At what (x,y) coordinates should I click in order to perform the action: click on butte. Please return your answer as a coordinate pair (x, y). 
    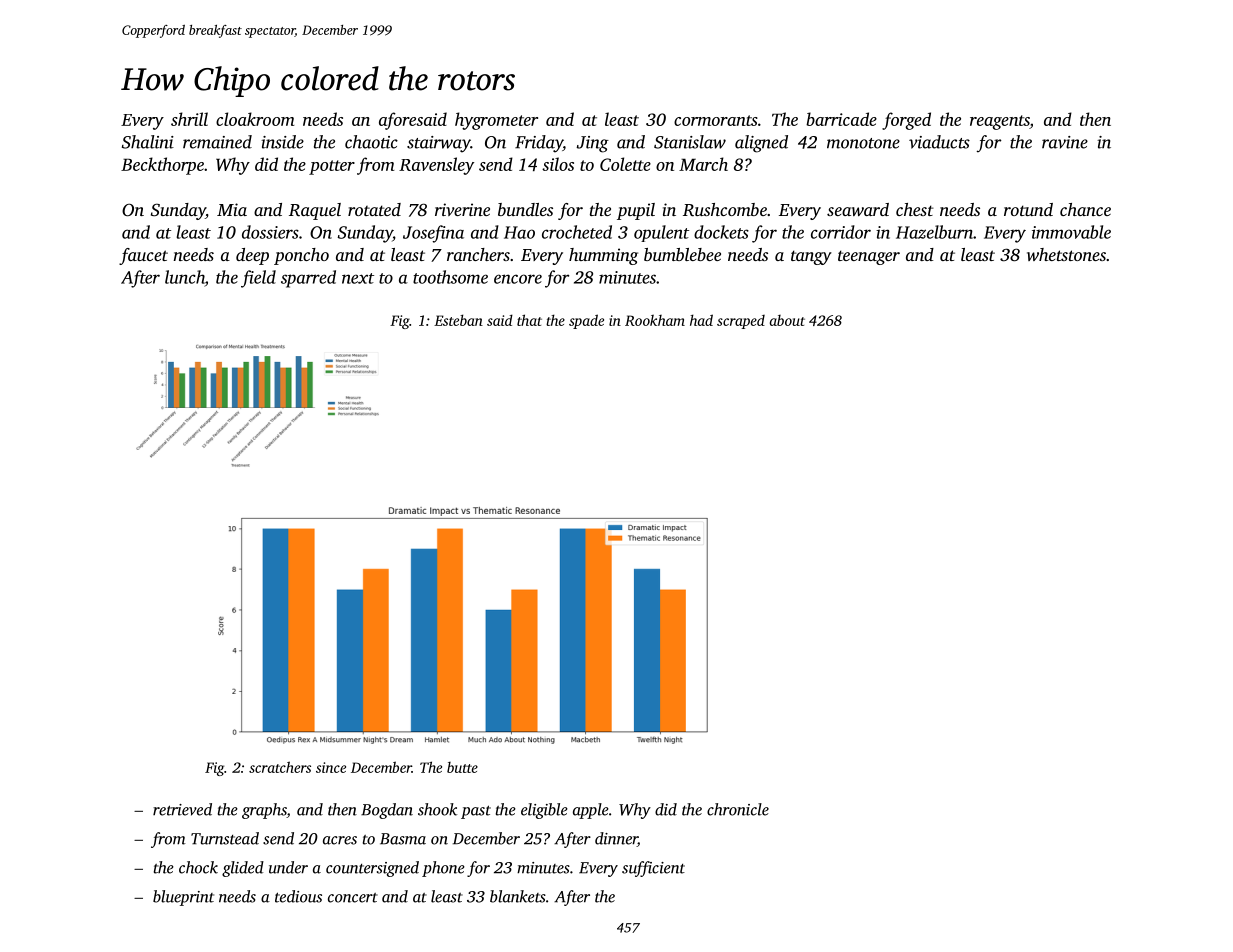
    Looking at the image, I should click on (462, 767).
